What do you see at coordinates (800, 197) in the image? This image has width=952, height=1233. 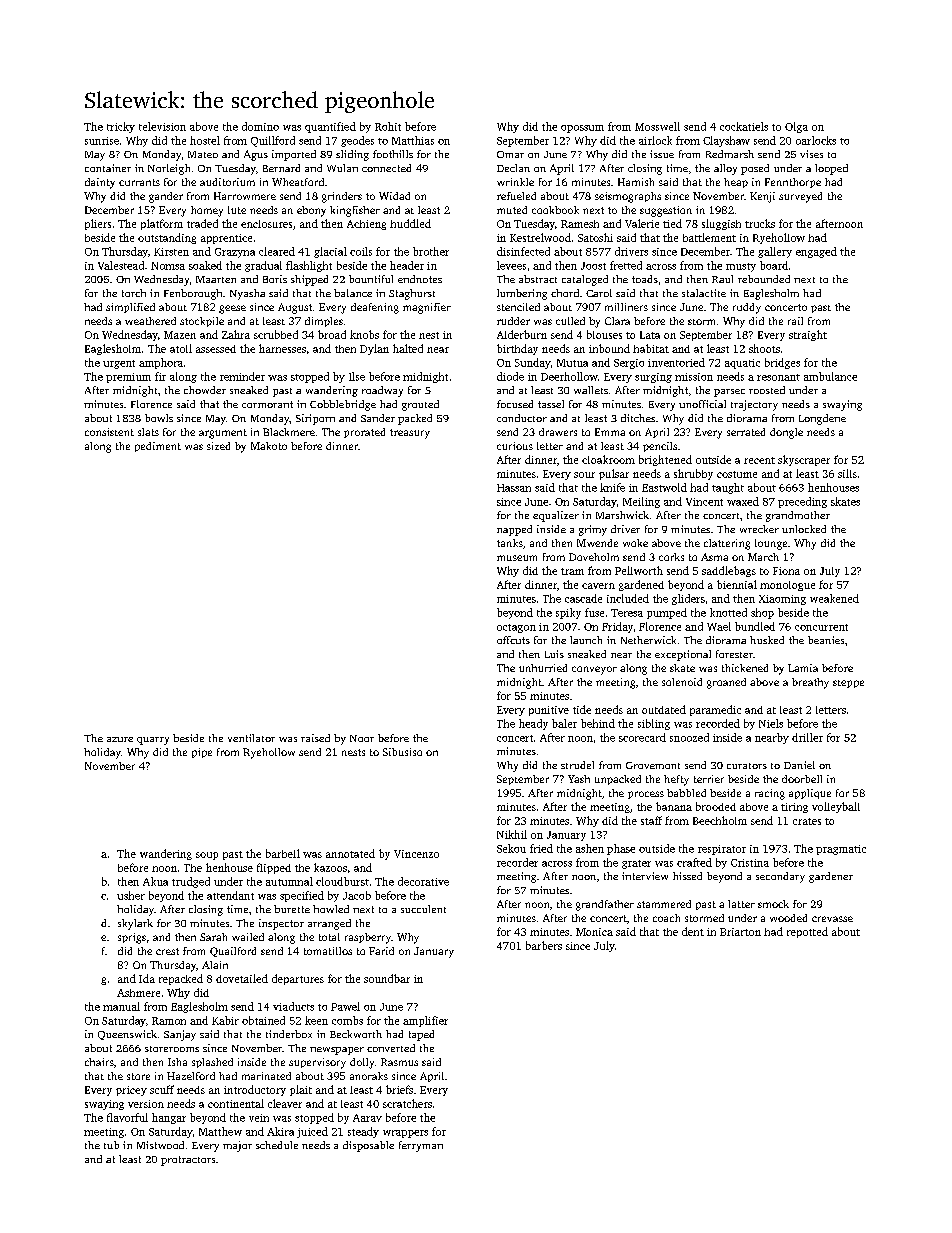 I see `surveyed` at bounding box center [800, 197].
